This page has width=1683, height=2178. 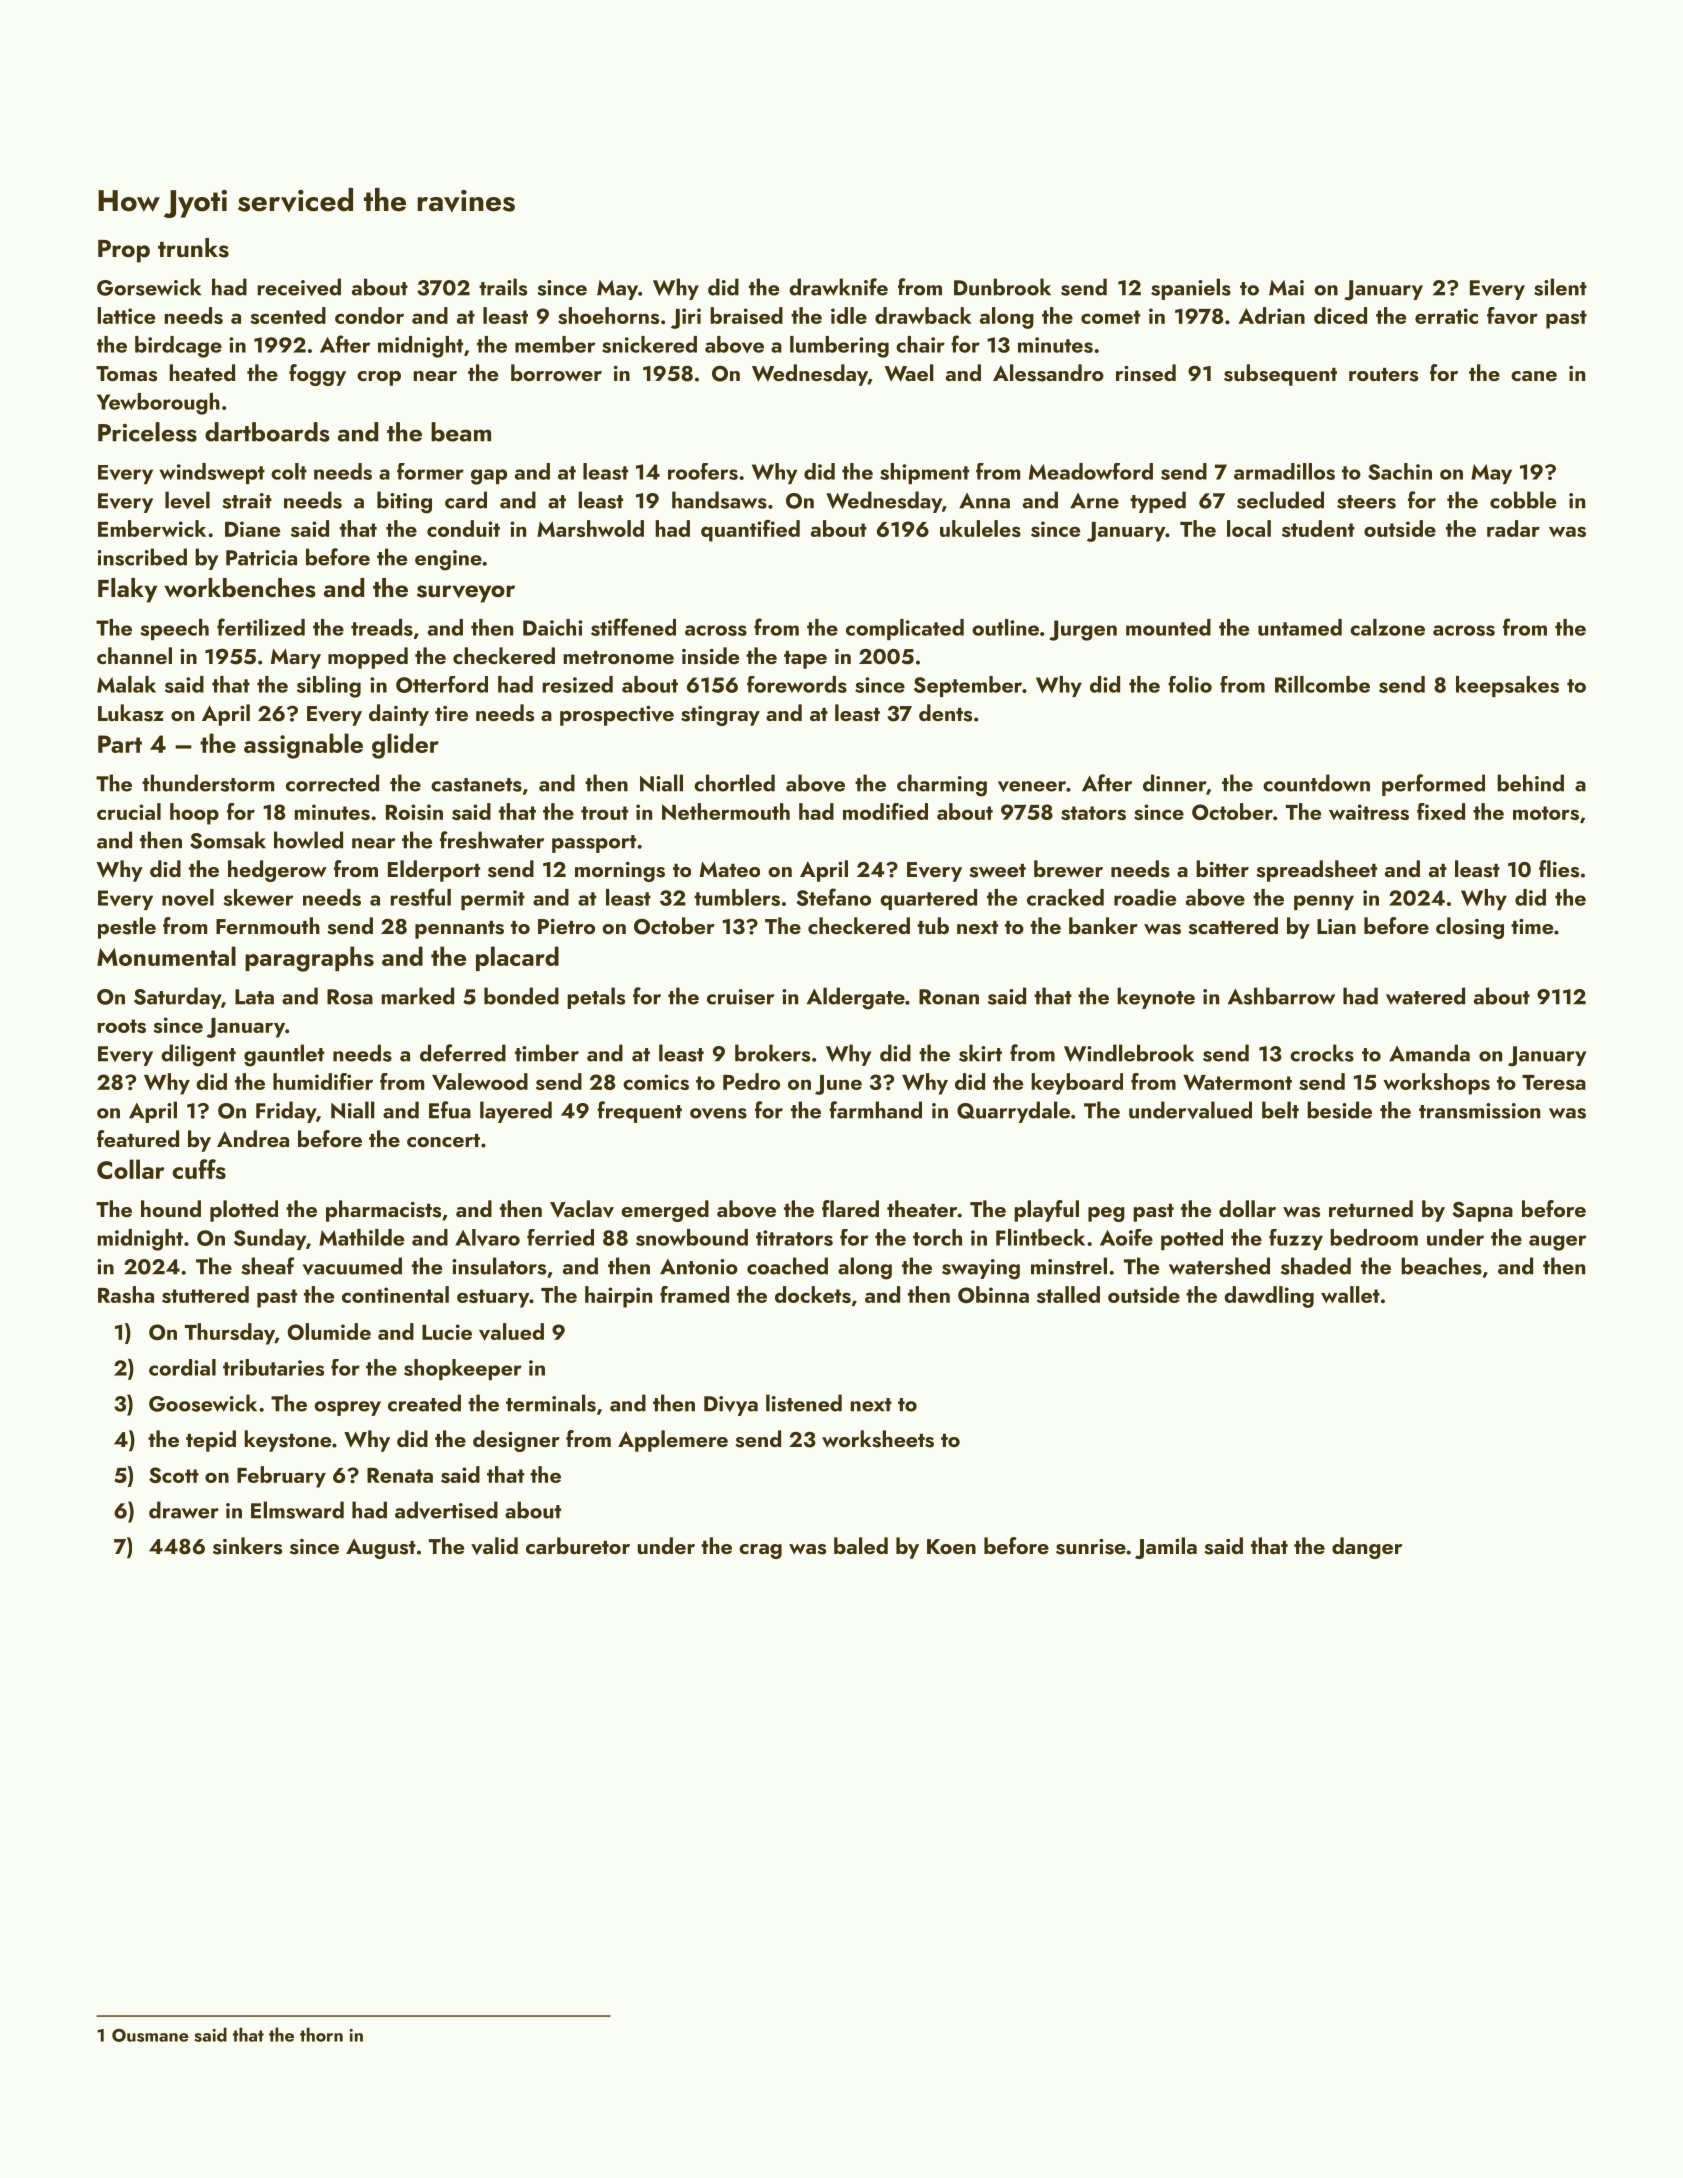 I want to click on thorn, so click(x=321, y=2034).
